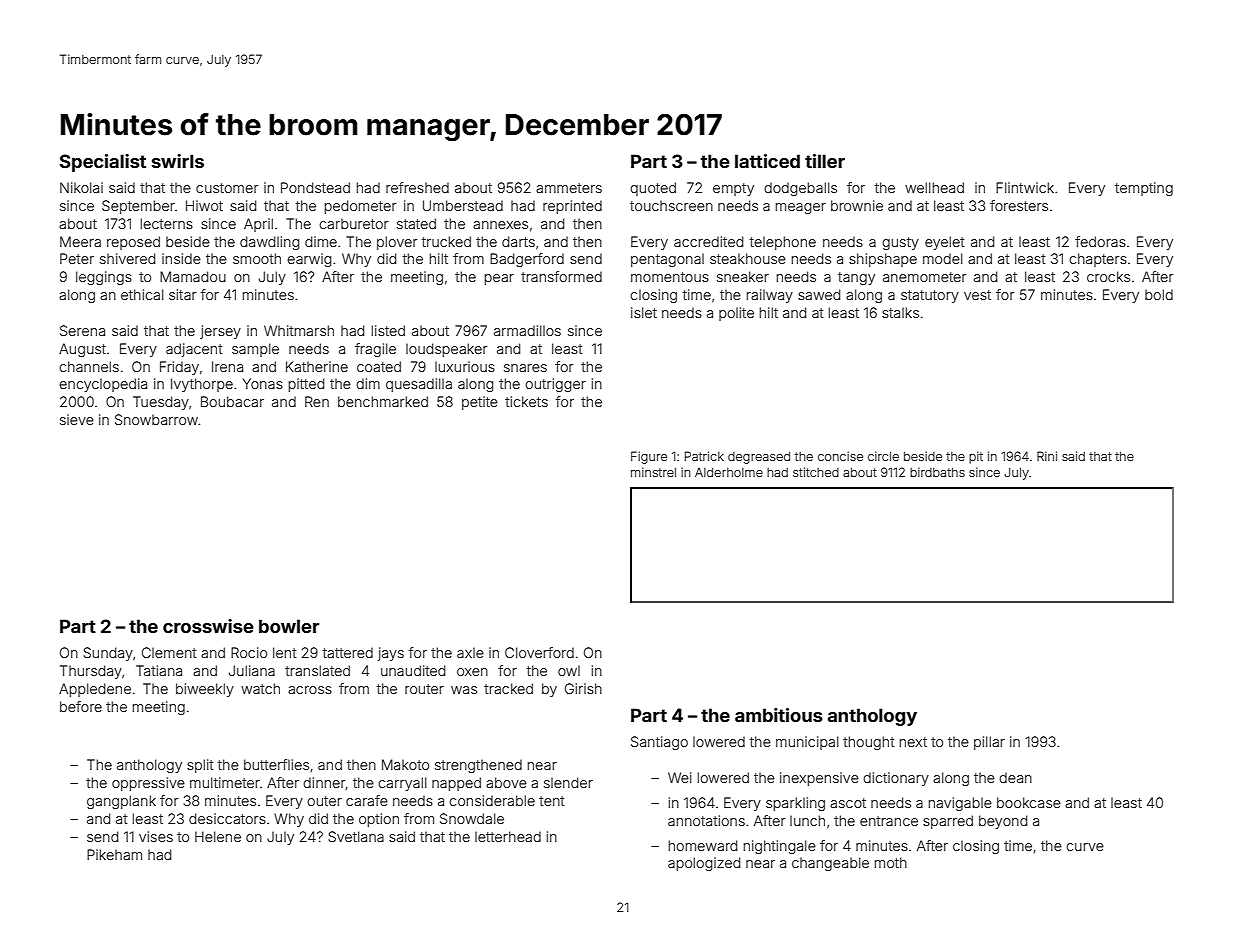 The height and width of the page is (952, 1233). I want to click on Clement, so click(169, 652).
